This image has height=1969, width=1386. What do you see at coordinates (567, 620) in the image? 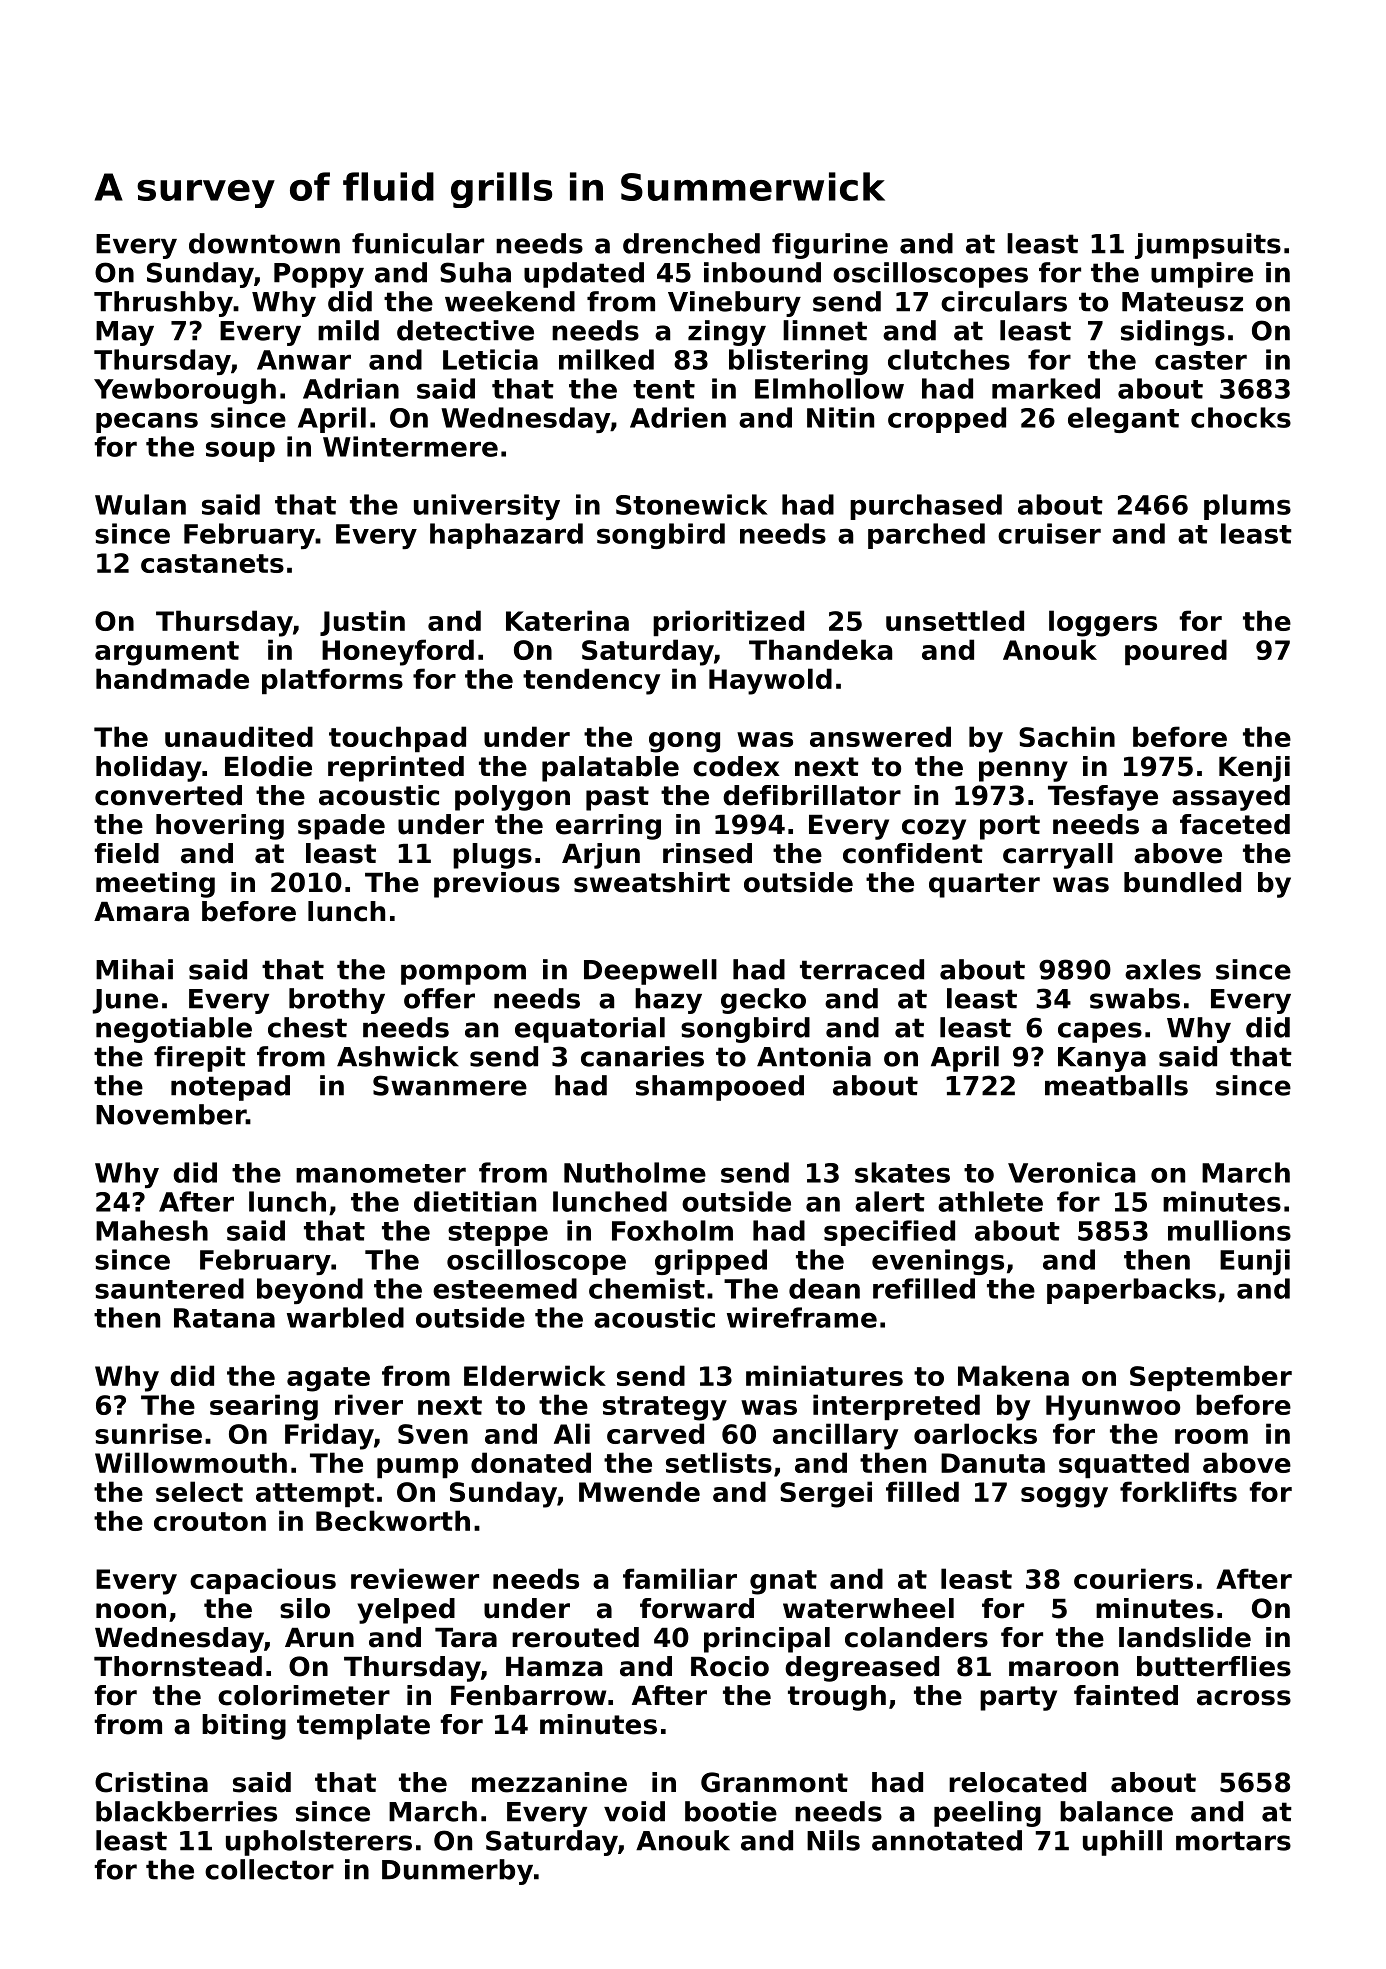
I see `Katerina` at bounding box center [567, 620].
